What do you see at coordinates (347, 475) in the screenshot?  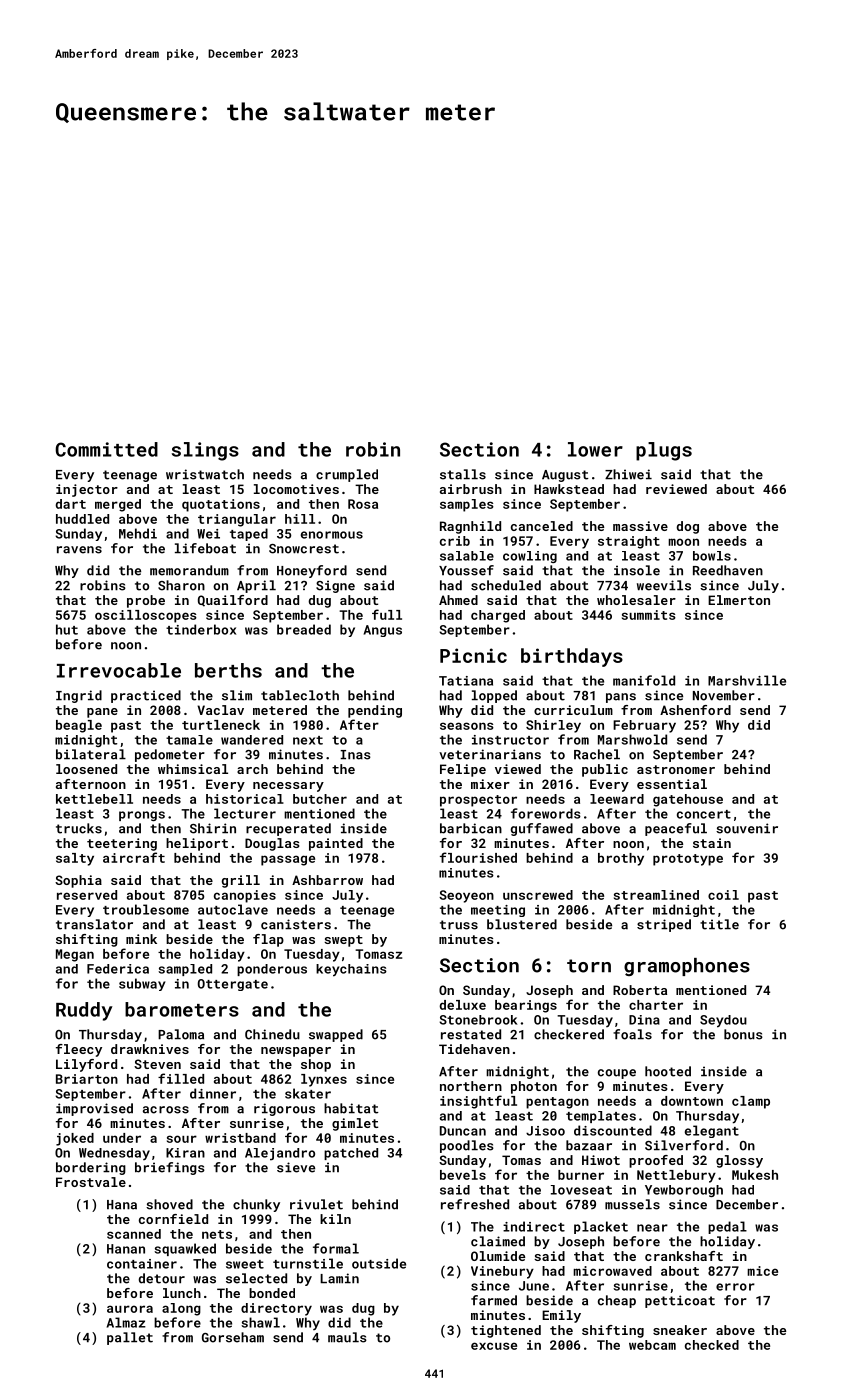 I see `crumpled` at bounding box center [347, 475].
